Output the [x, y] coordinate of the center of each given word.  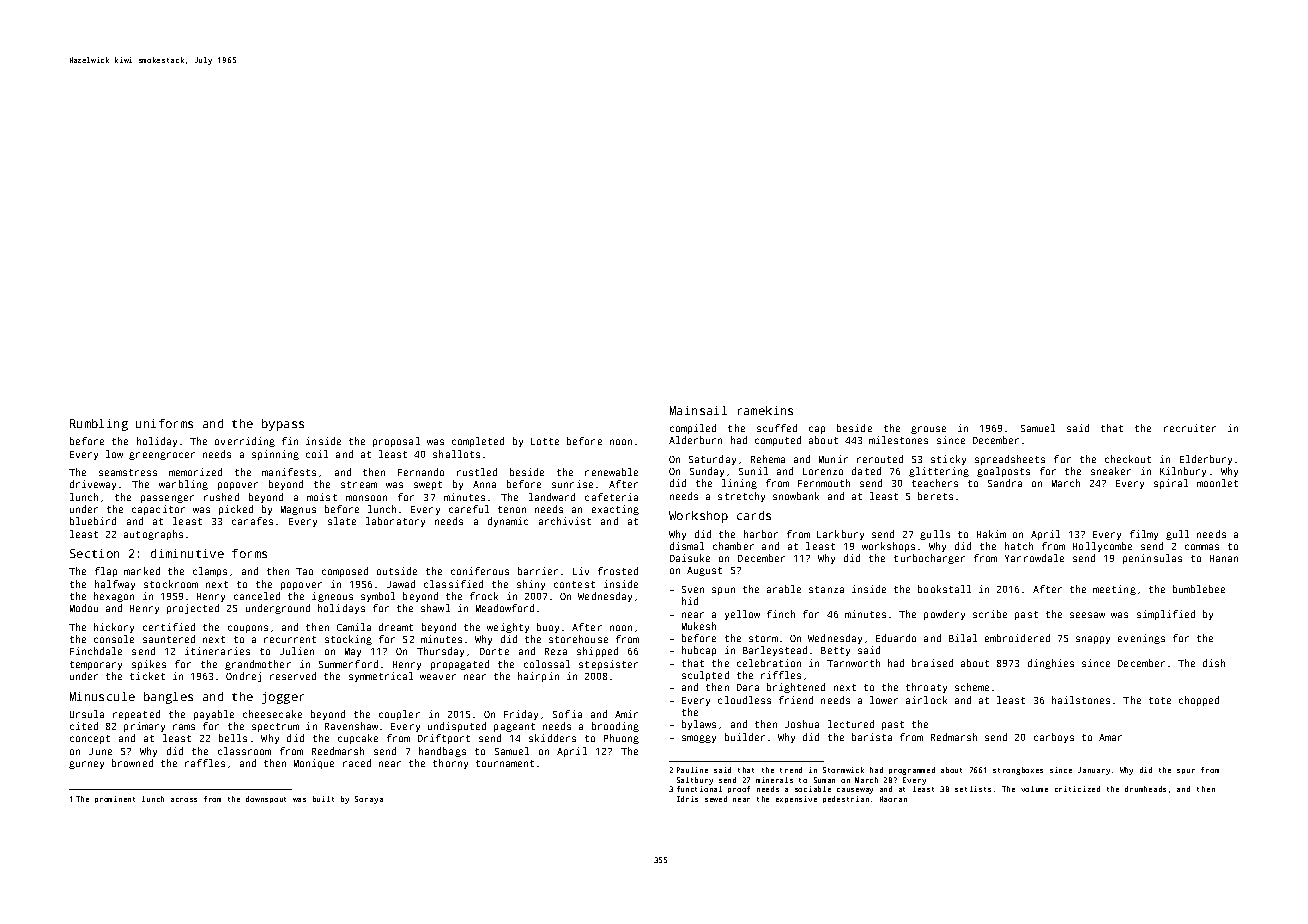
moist [322, 497]
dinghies [1051, 664]
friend [796, 700]
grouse [928, 430]
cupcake [358, 739]
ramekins [765, 410]
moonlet [1217, 483]
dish [1214, 663]
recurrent [290, 639]
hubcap [699, 651]
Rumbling [99, 425]
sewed [716, 799]
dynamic [508, 522]
